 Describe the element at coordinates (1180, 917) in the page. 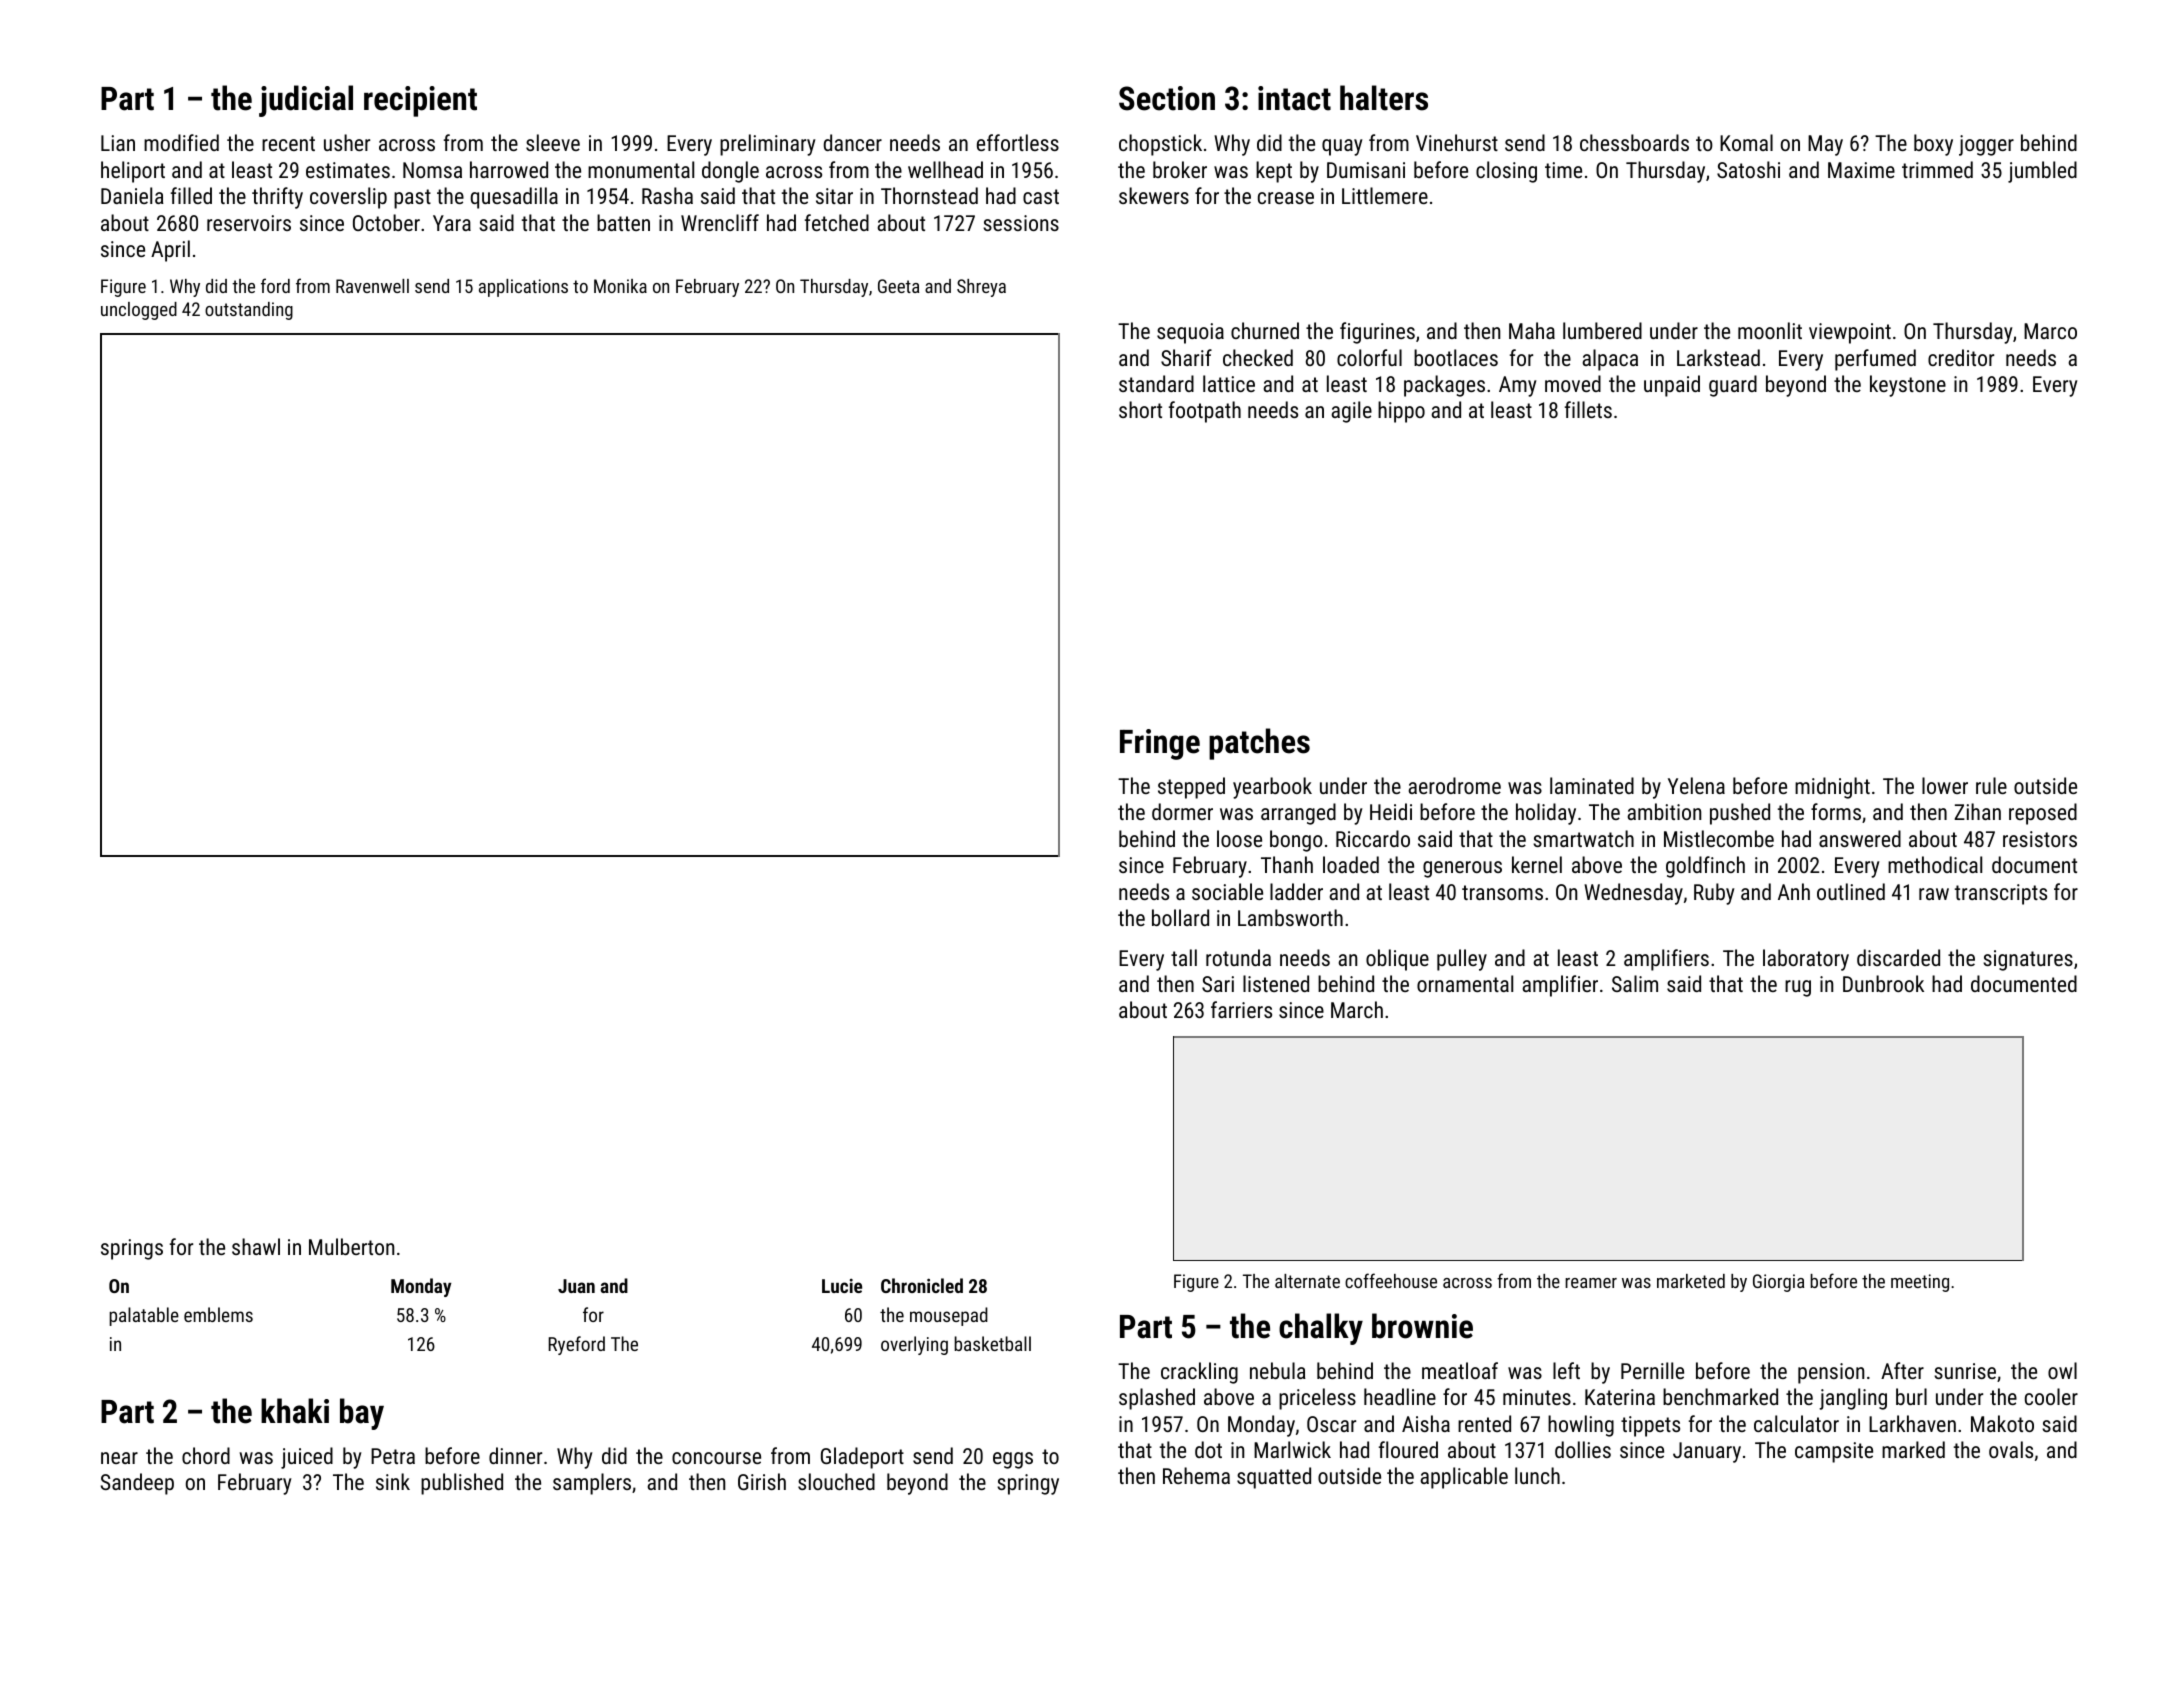

I see `bollard` at that location.
